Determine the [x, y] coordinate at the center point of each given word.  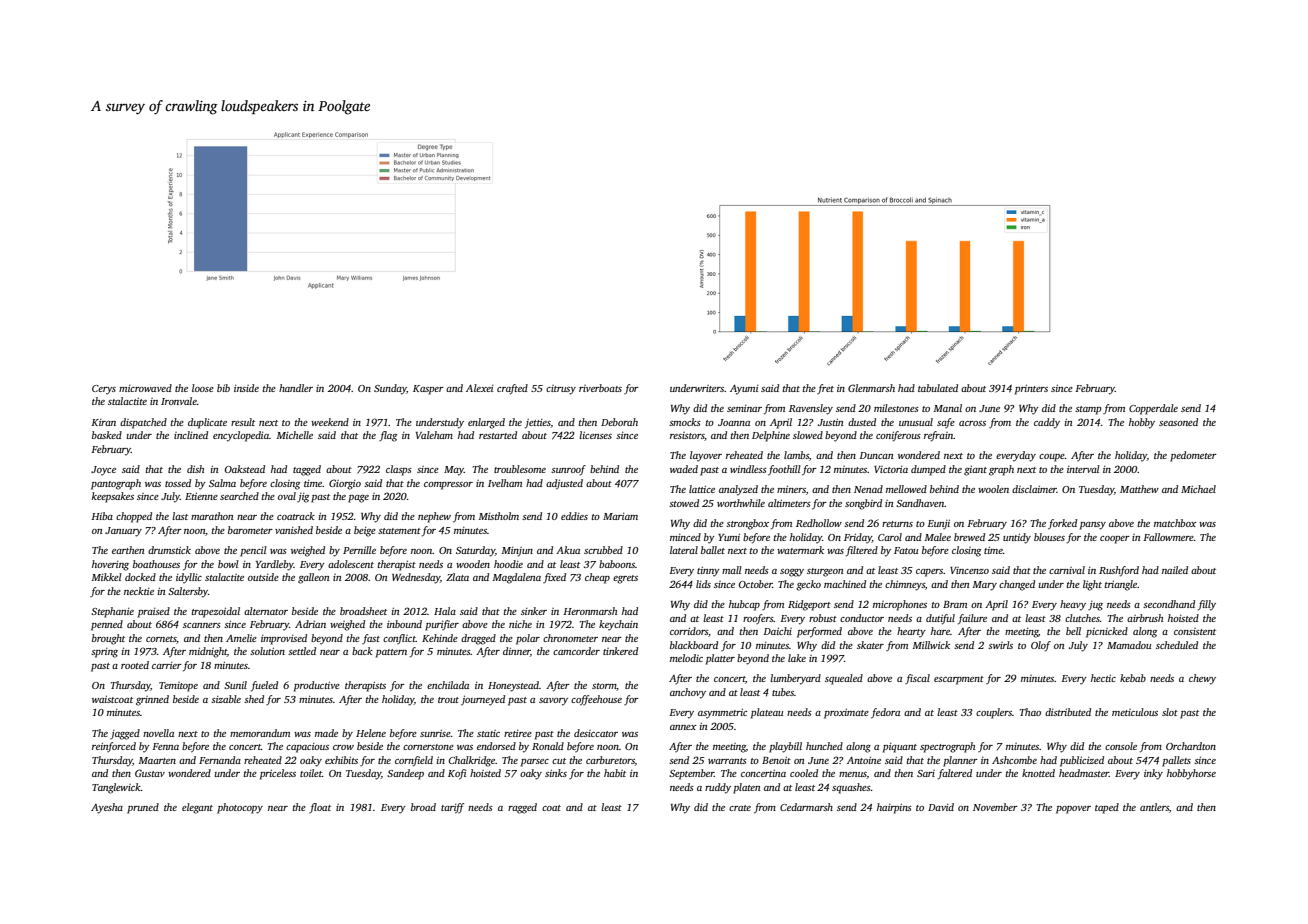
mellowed [906, 489]
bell [1073, 631]
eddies [574, 516]
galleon [314, 578]
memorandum [260, 733]
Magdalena [517, 578]
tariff [452, 808]
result [243, 422]
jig [303, 498]
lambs [796, 455]
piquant [900, 748]
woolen [993, 489]
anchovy [688, 693]
